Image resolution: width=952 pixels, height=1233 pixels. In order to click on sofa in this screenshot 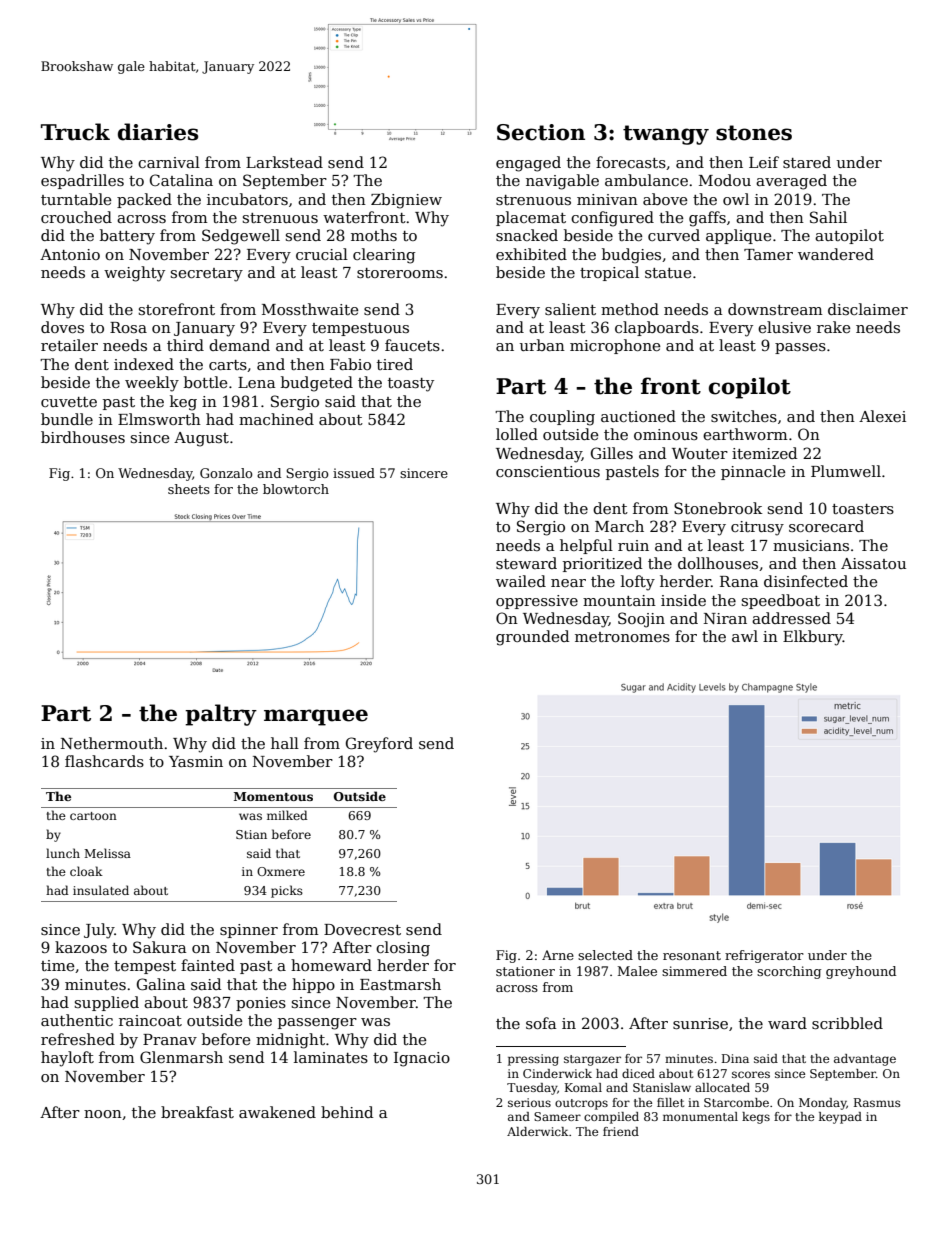, I will do `click(541, 1023)`.
